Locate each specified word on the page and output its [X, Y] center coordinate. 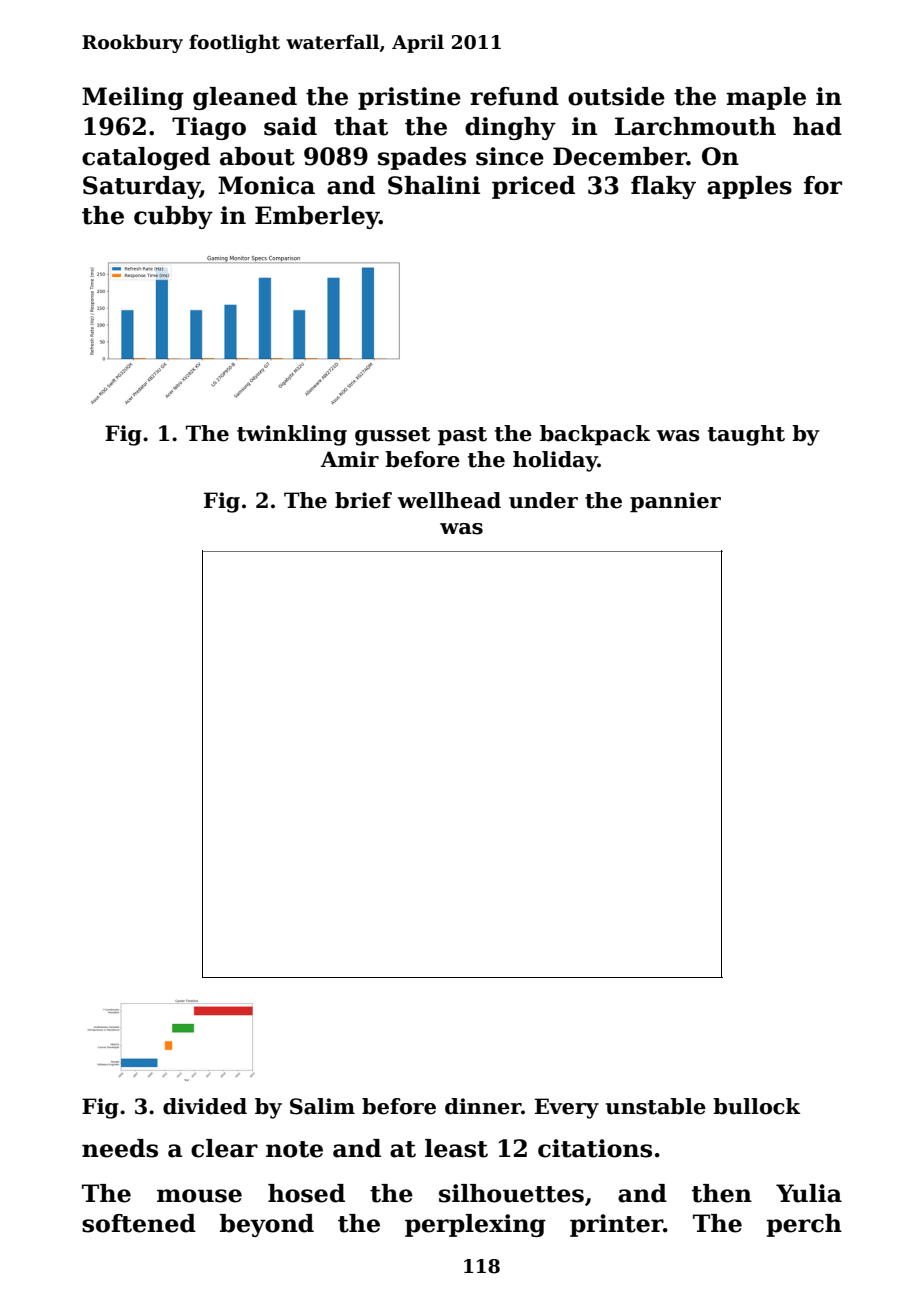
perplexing [475, 1225]
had [817, 126]
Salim [322, 1106]
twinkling [292, 435]
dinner [483, 1106]
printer [616, 1225]
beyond [267, 1225]
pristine [409, 98]
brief [363, 500]
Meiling [133, 98]
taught [746, 435]
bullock [756, 1106]
